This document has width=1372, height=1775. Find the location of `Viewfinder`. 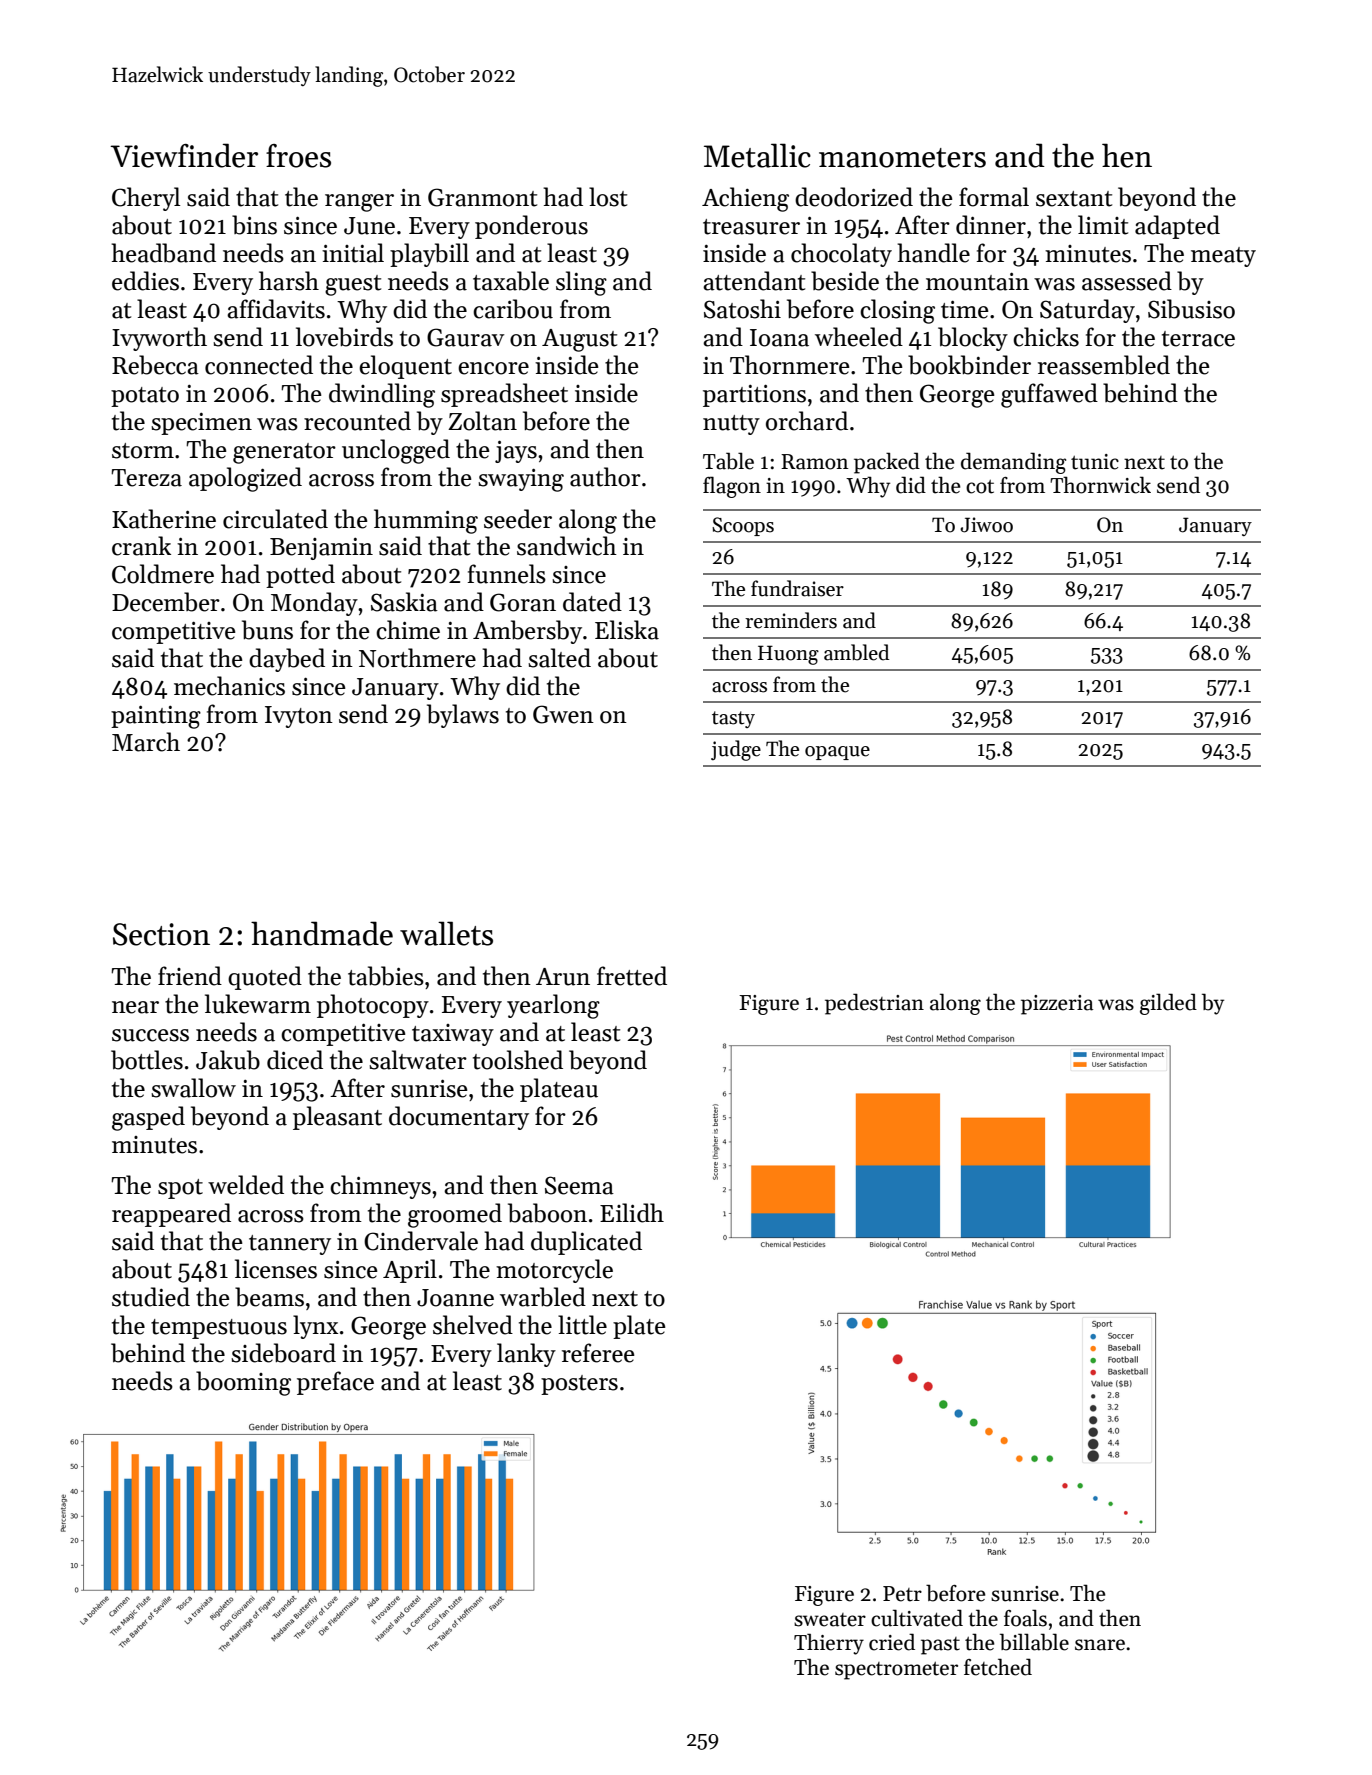

Viewfinder is located at coordinates (184, 155).
